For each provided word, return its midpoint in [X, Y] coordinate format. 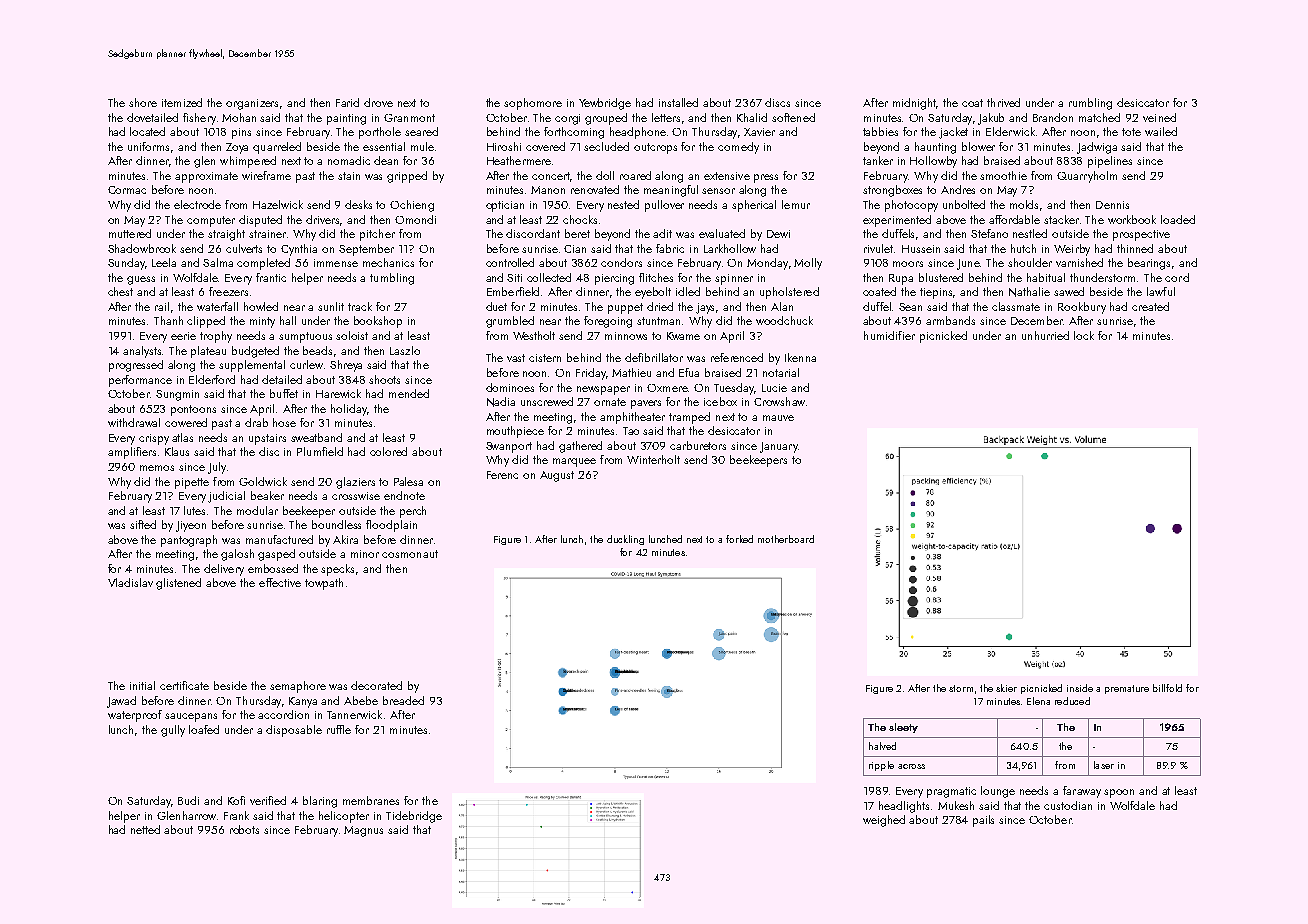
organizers [252, 104]
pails [983, 821]
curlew [306, 364]
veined [1159, 117]
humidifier [889, 335]
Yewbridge [605, 104]
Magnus [363, 831]
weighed [884, 821]
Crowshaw [779, 401]
